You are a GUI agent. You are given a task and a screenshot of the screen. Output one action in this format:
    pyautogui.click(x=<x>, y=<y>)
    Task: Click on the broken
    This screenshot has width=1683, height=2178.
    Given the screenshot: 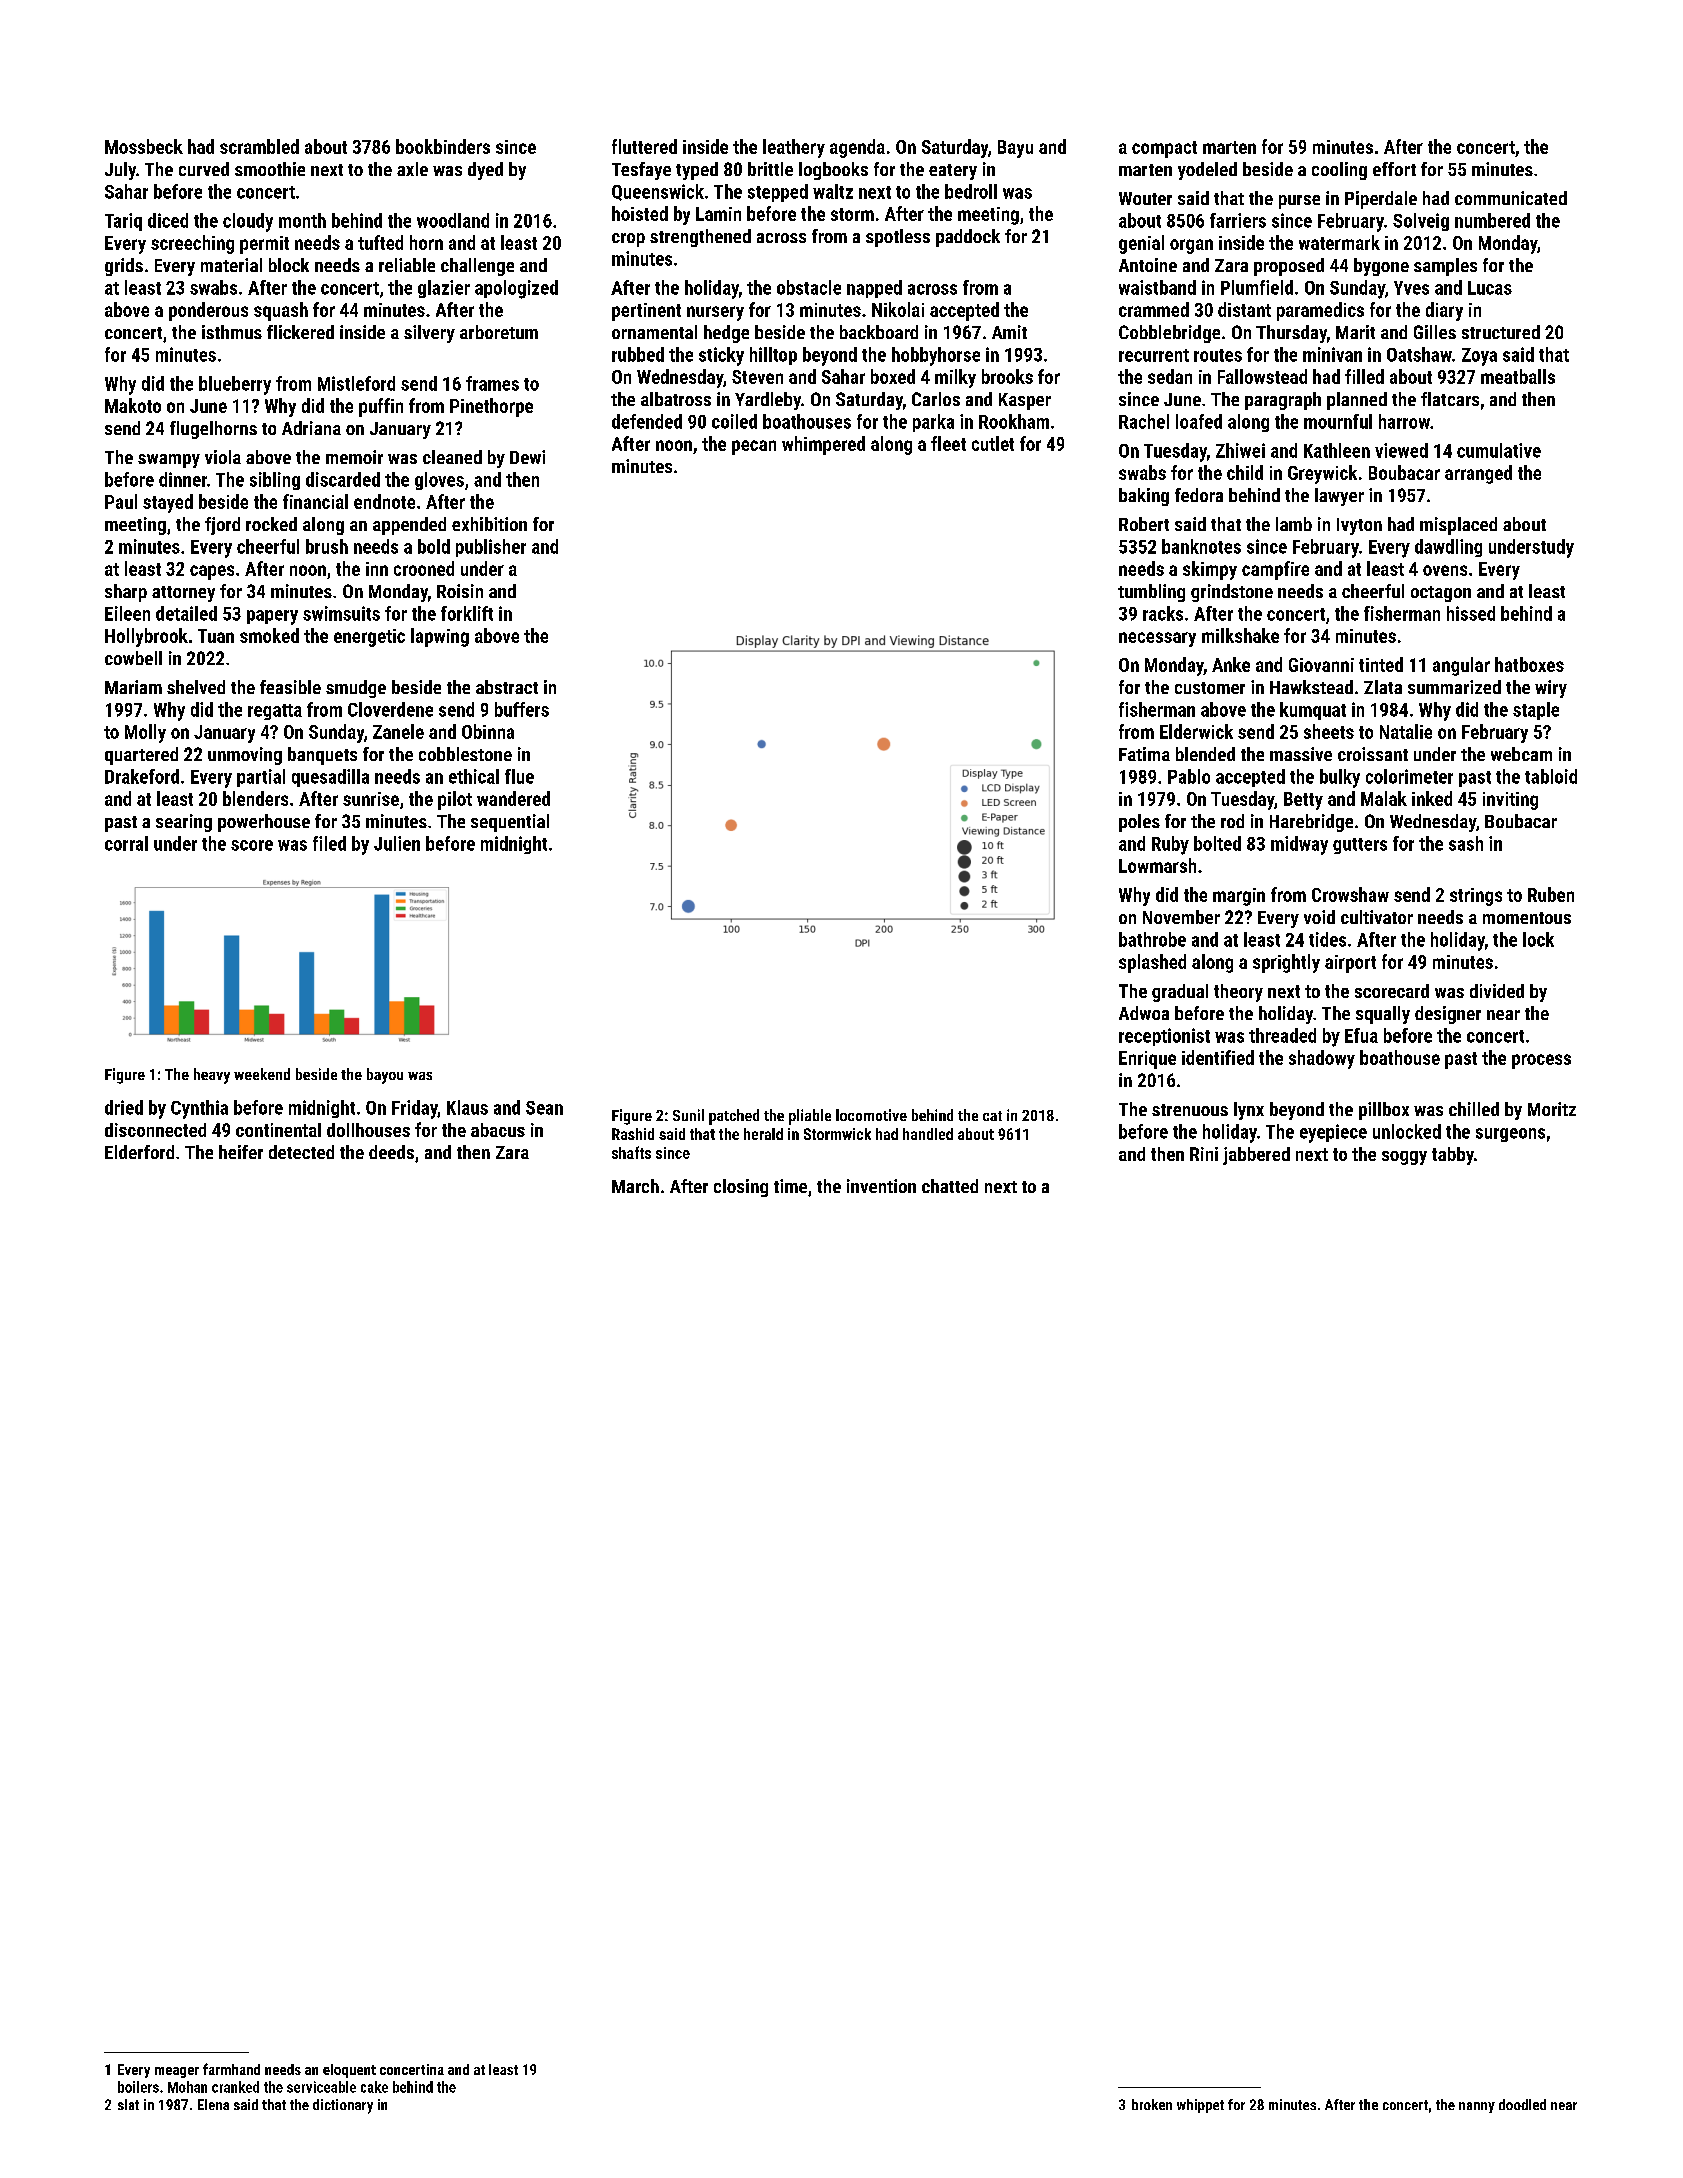 What is the action you would take?
    pyautogui.click(x=1152, y=2104)
